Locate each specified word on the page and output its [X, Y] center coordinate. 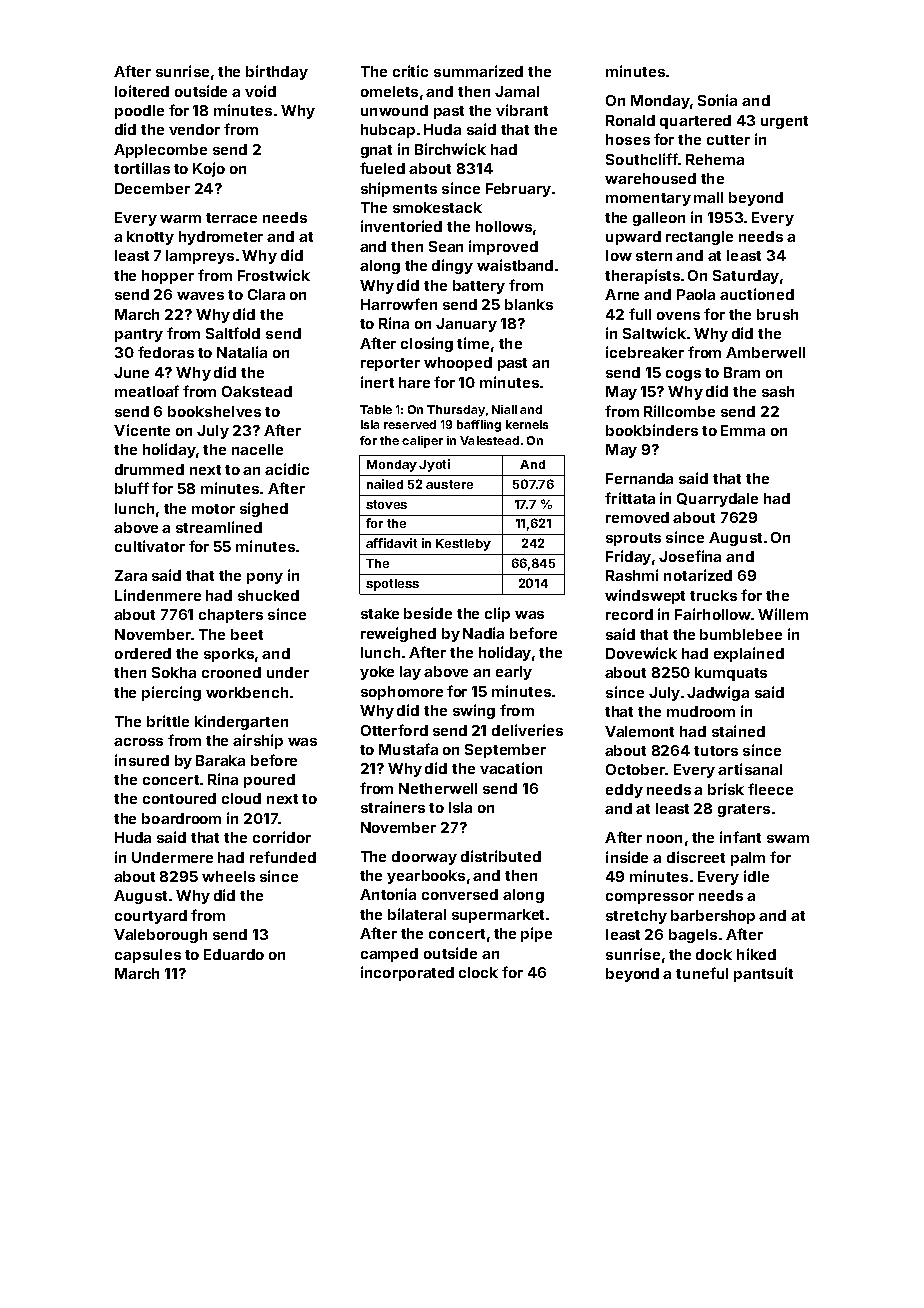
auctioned [757, 294]
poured [269, 781]
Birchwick [450, 149]
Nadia [483, 633]
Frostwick [274, 275]
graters [744, 810]
